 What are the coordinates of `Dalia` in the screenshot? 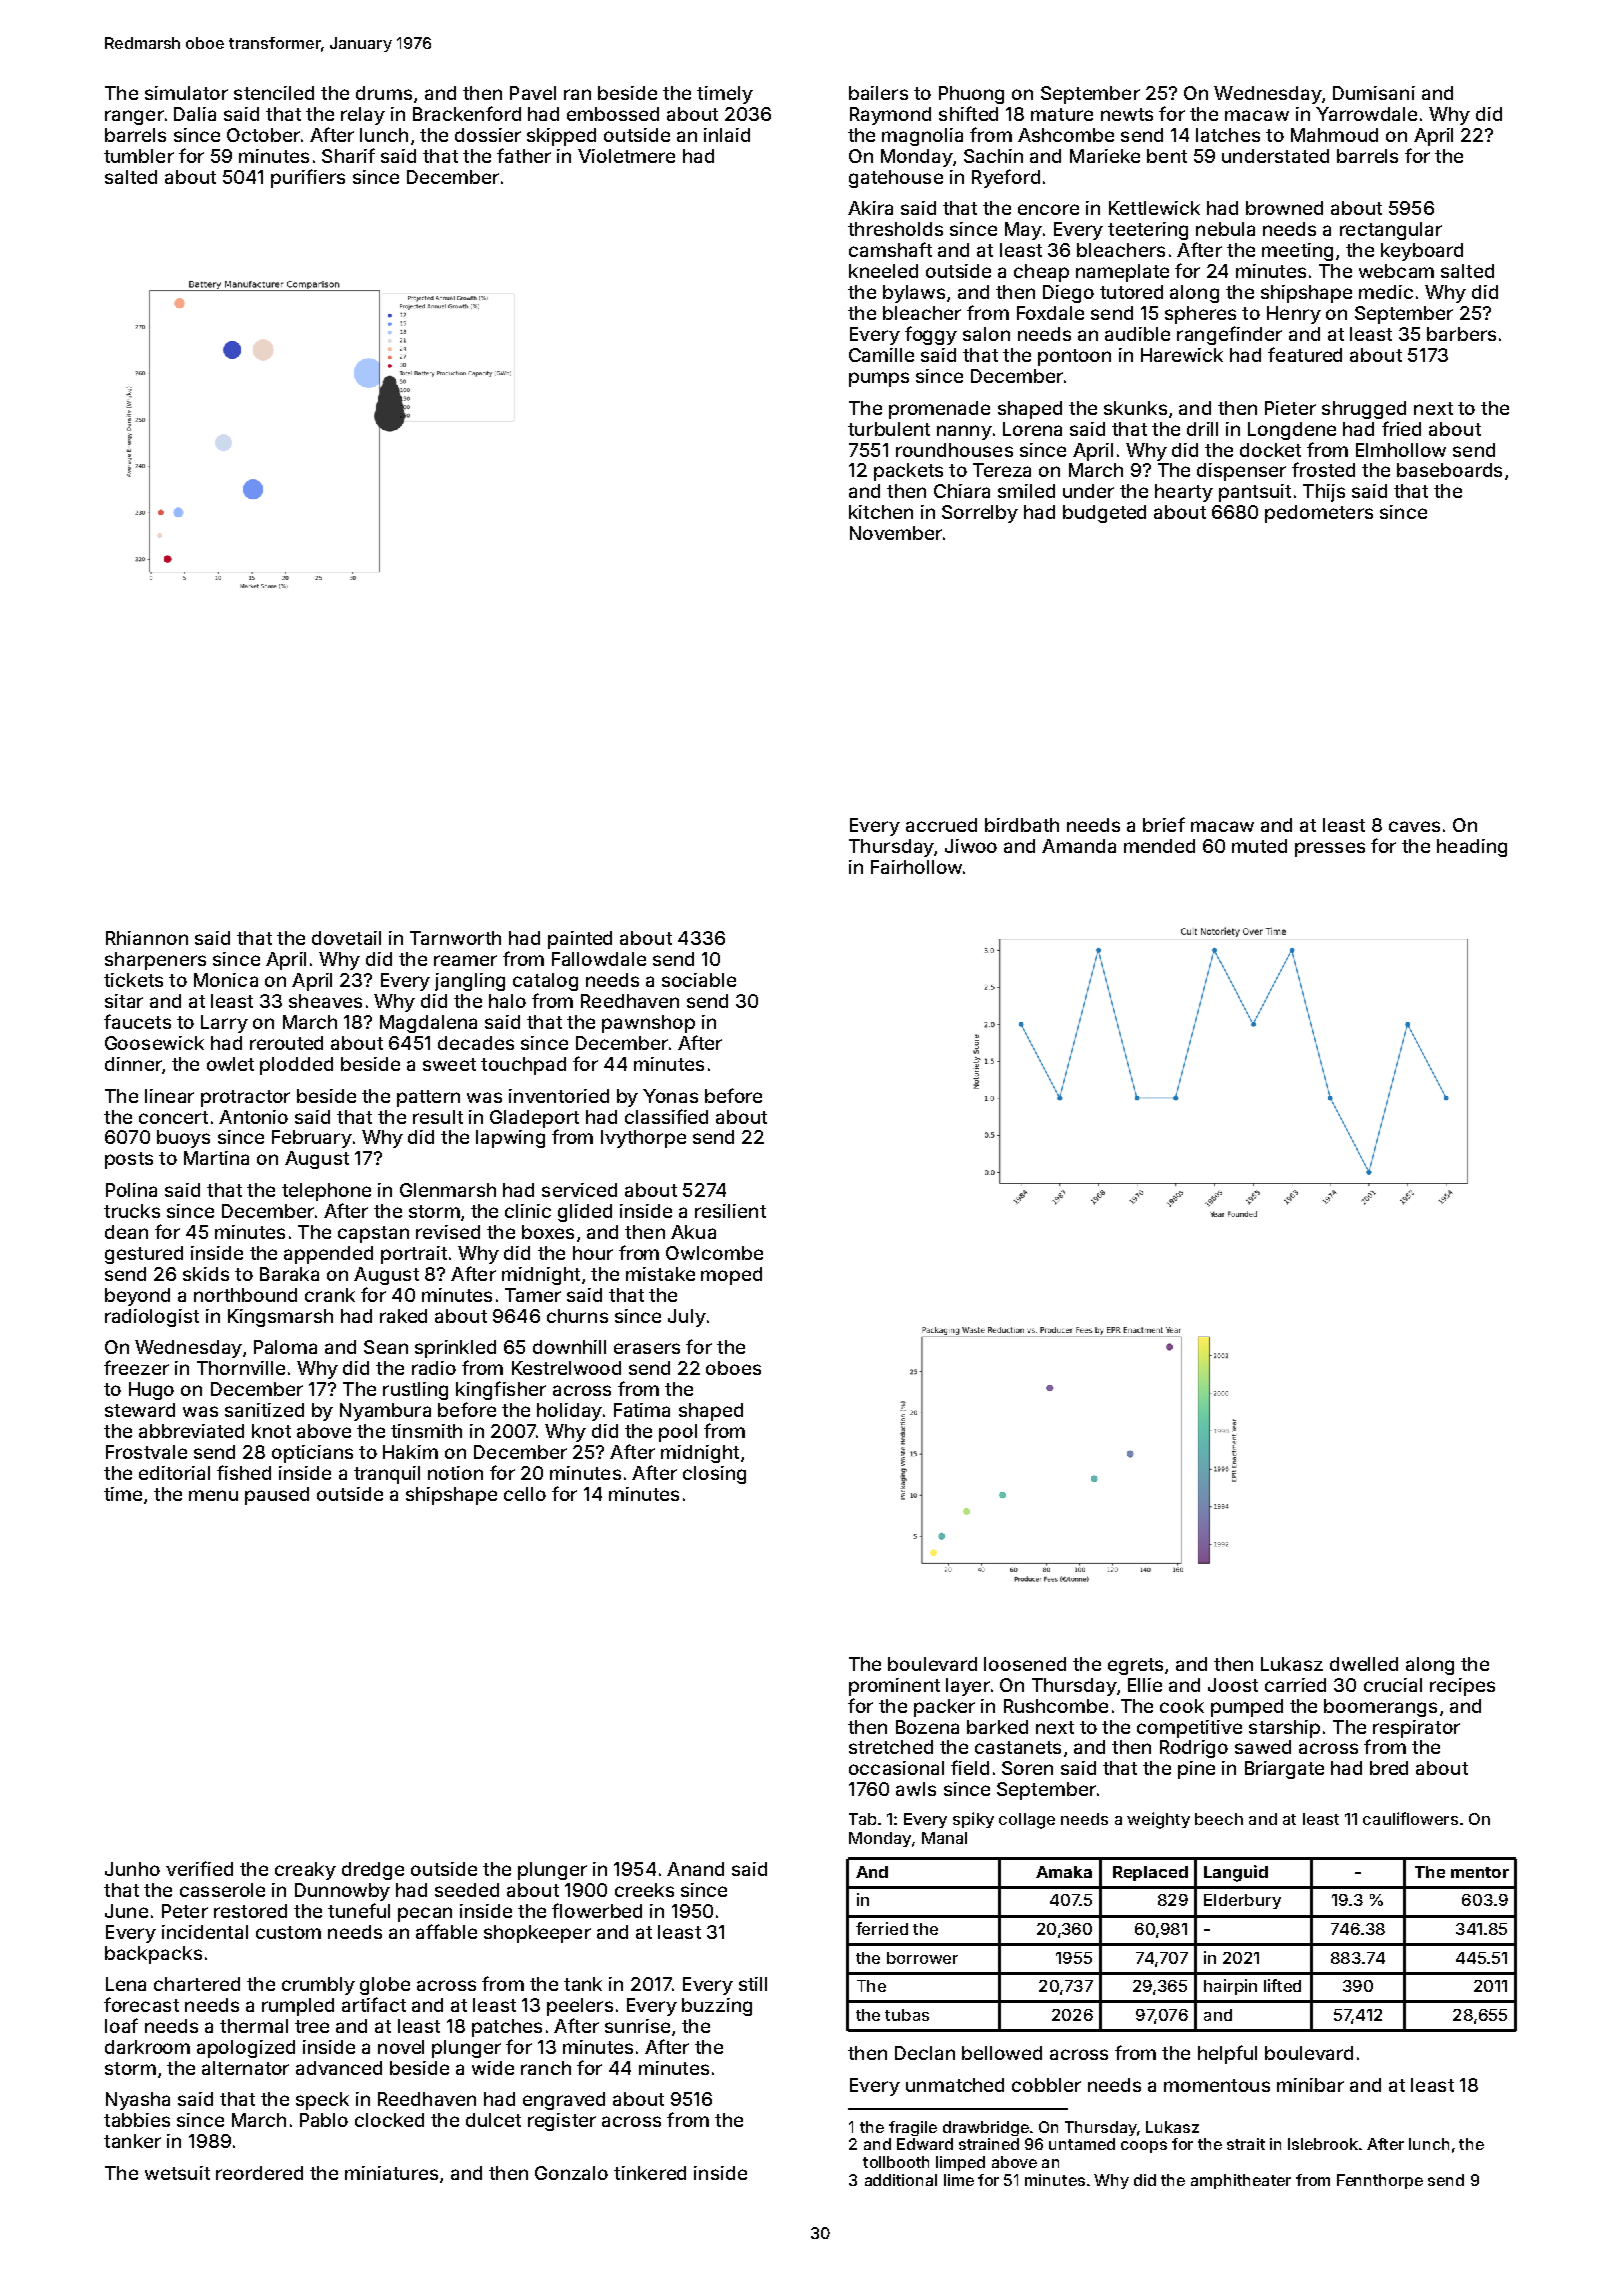 It's located at (195, 114).
